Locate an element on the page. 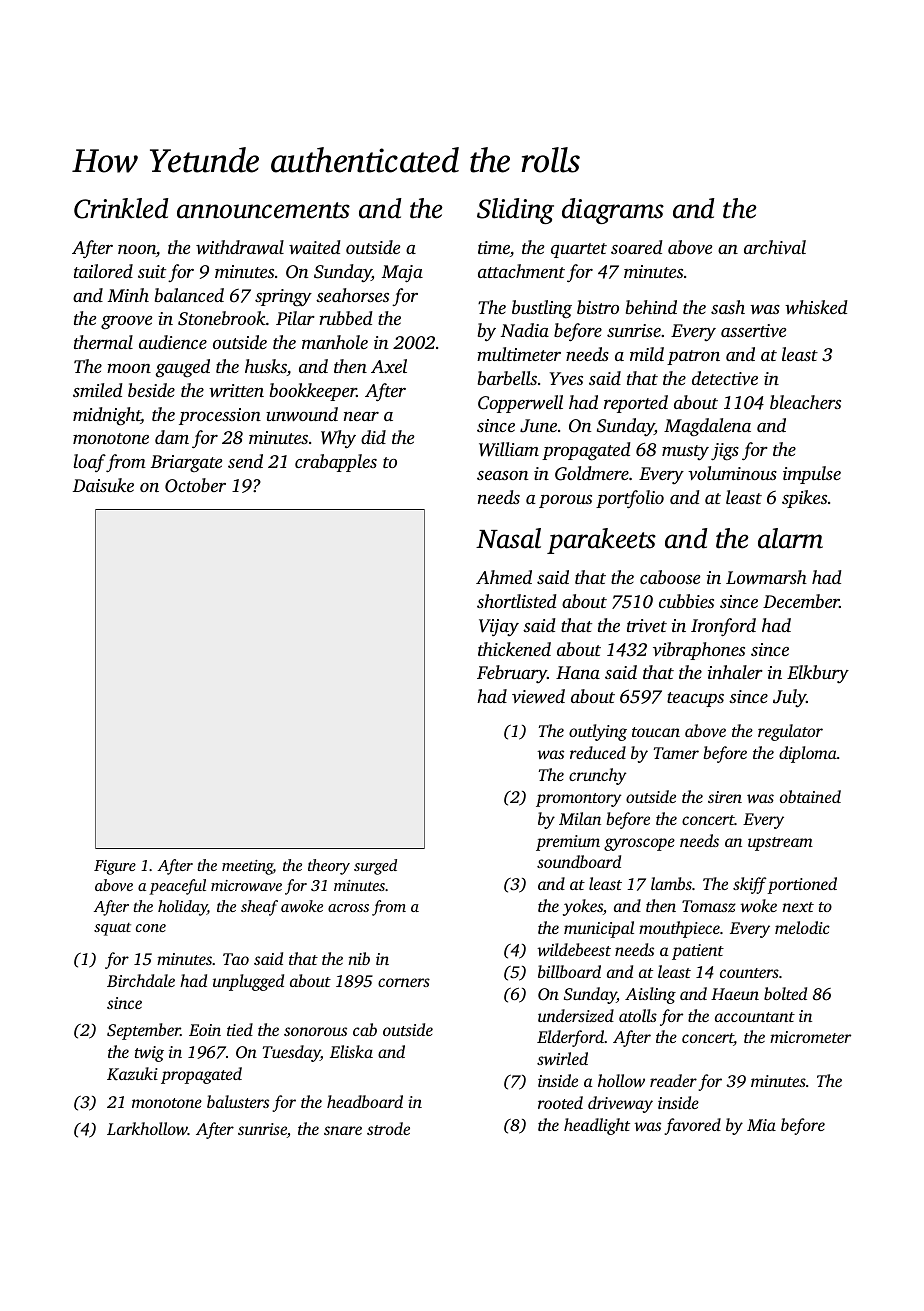 Image resolution: width=924 pixels, height=1311 pixels. strode is located at coordinates (388, 1128).
